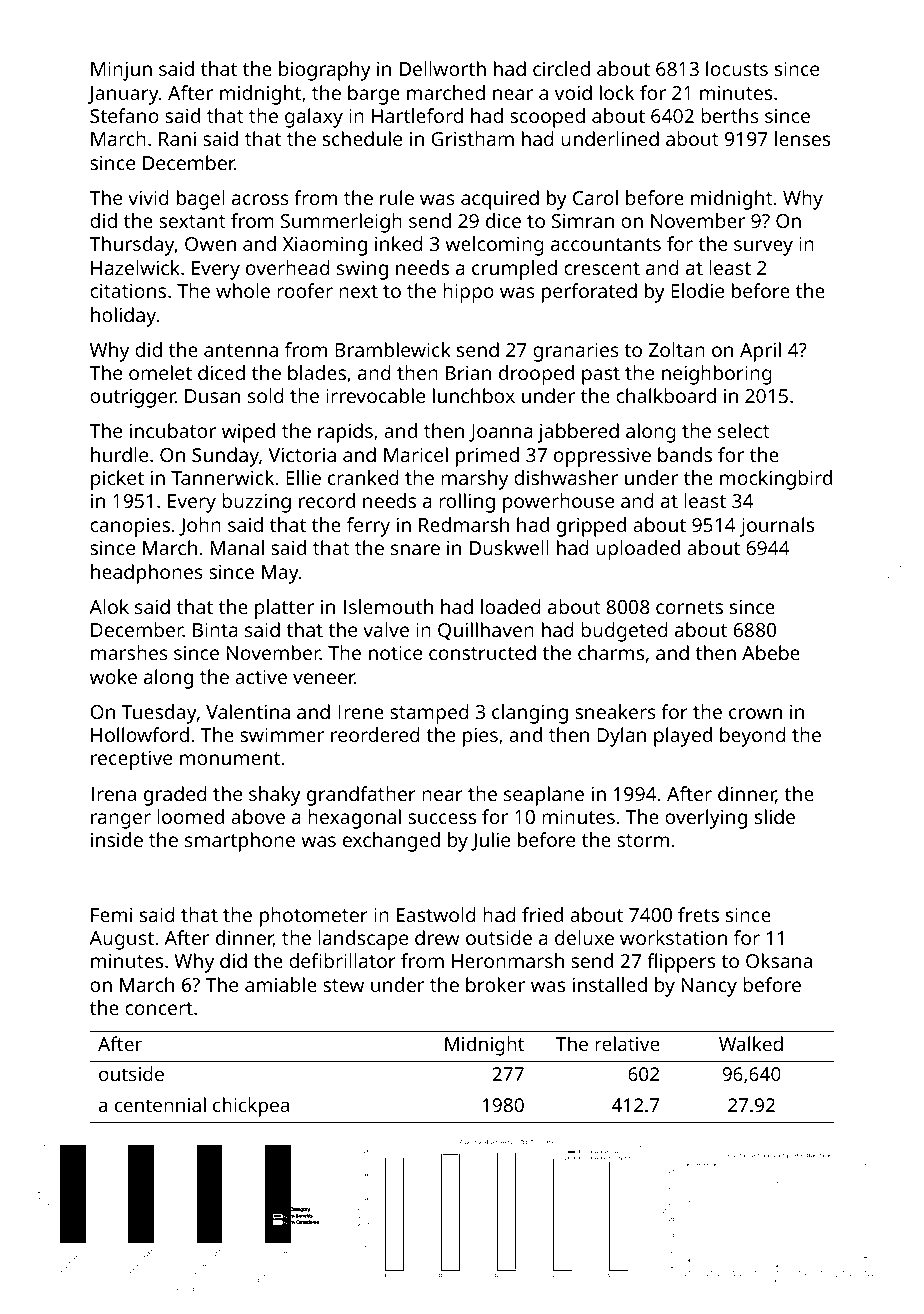  What do you see at coordinates (317, 372) in the screenshot?
I see `blades` at bounding box center [317, 372].
